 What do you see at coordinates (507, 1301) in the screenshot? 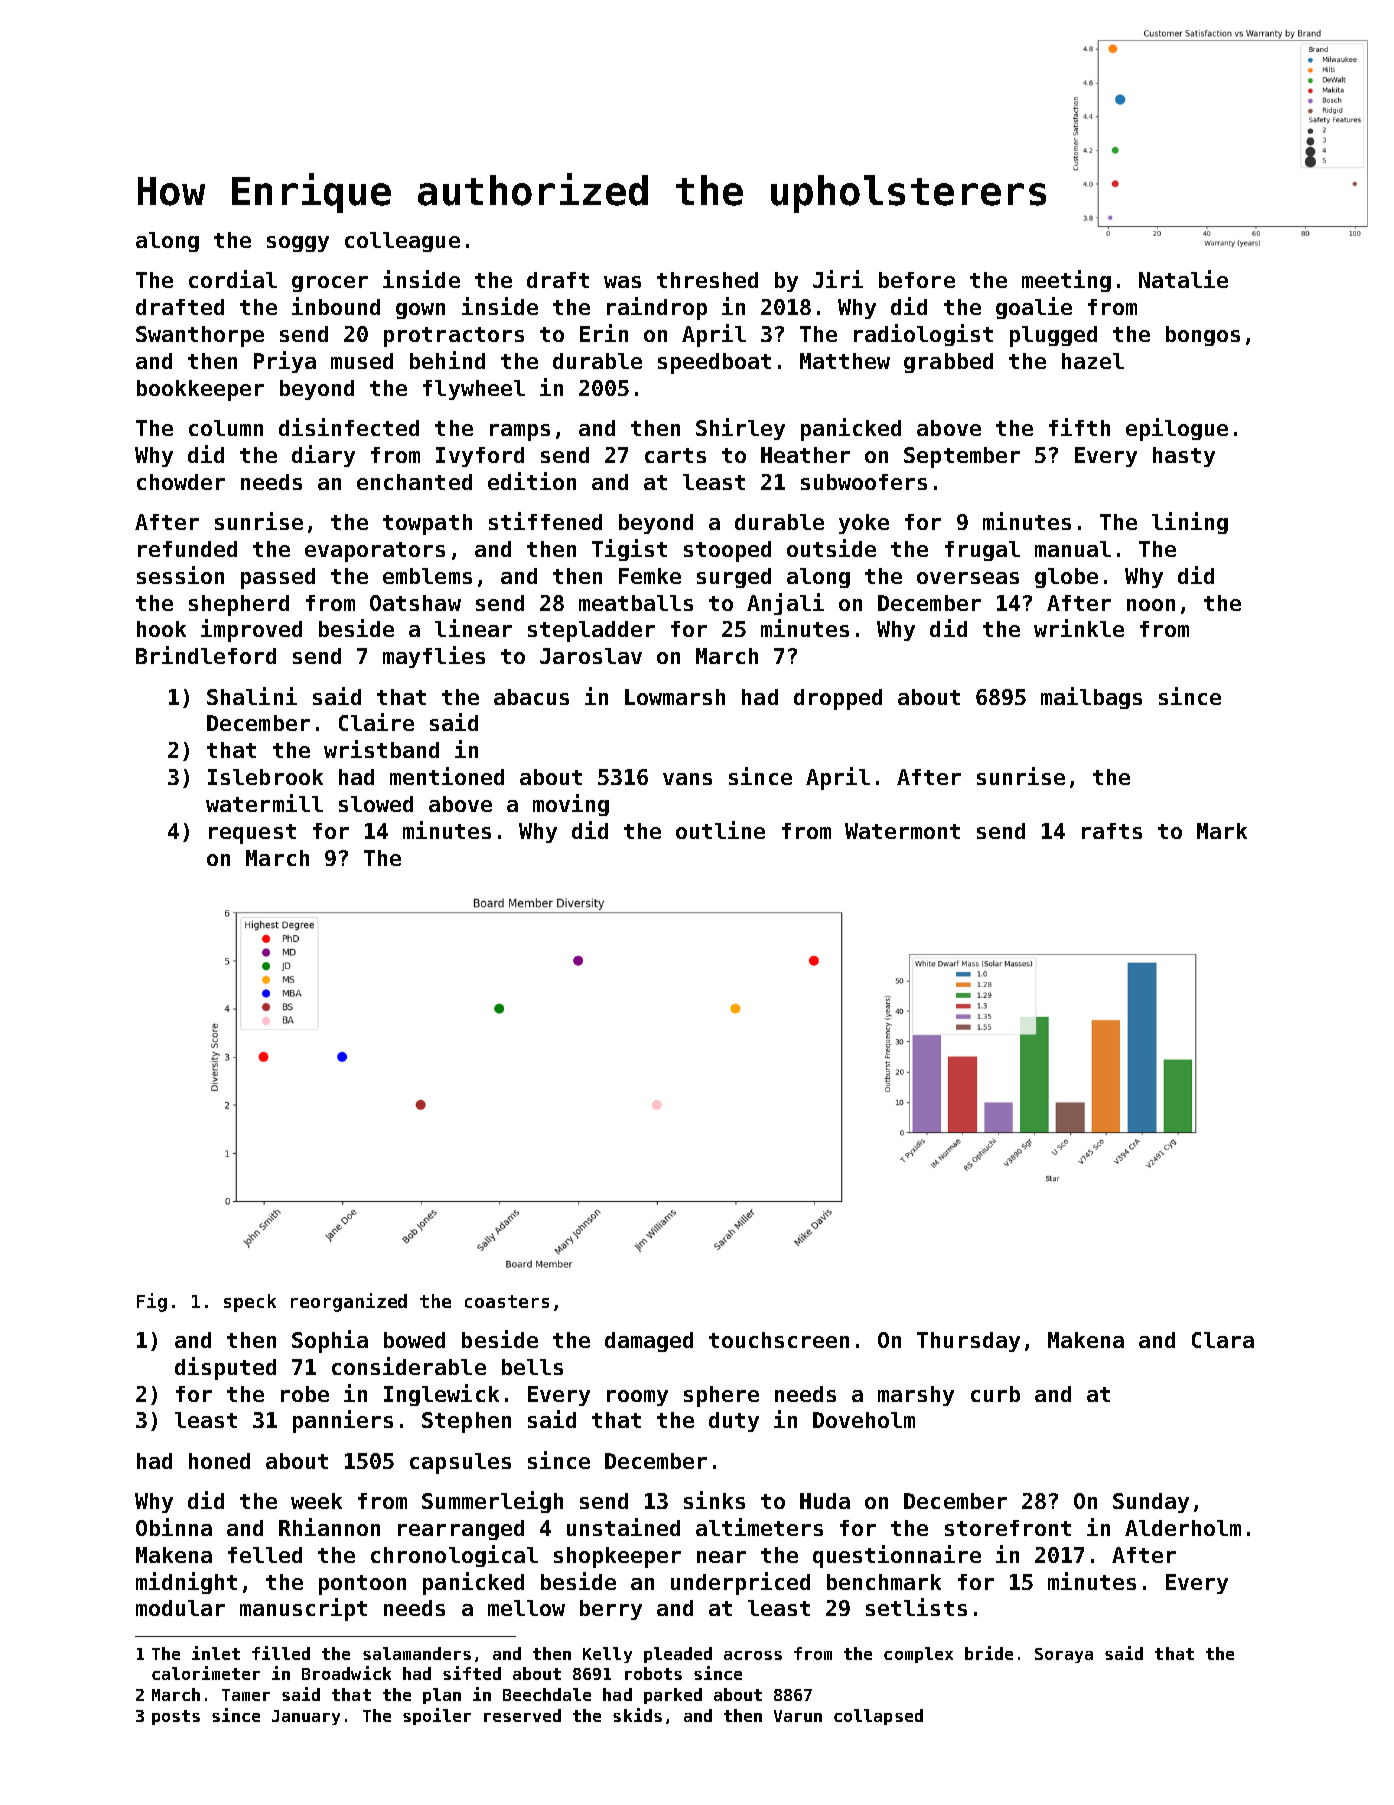
I see `coasters` at bounding box center [507, 1301].
